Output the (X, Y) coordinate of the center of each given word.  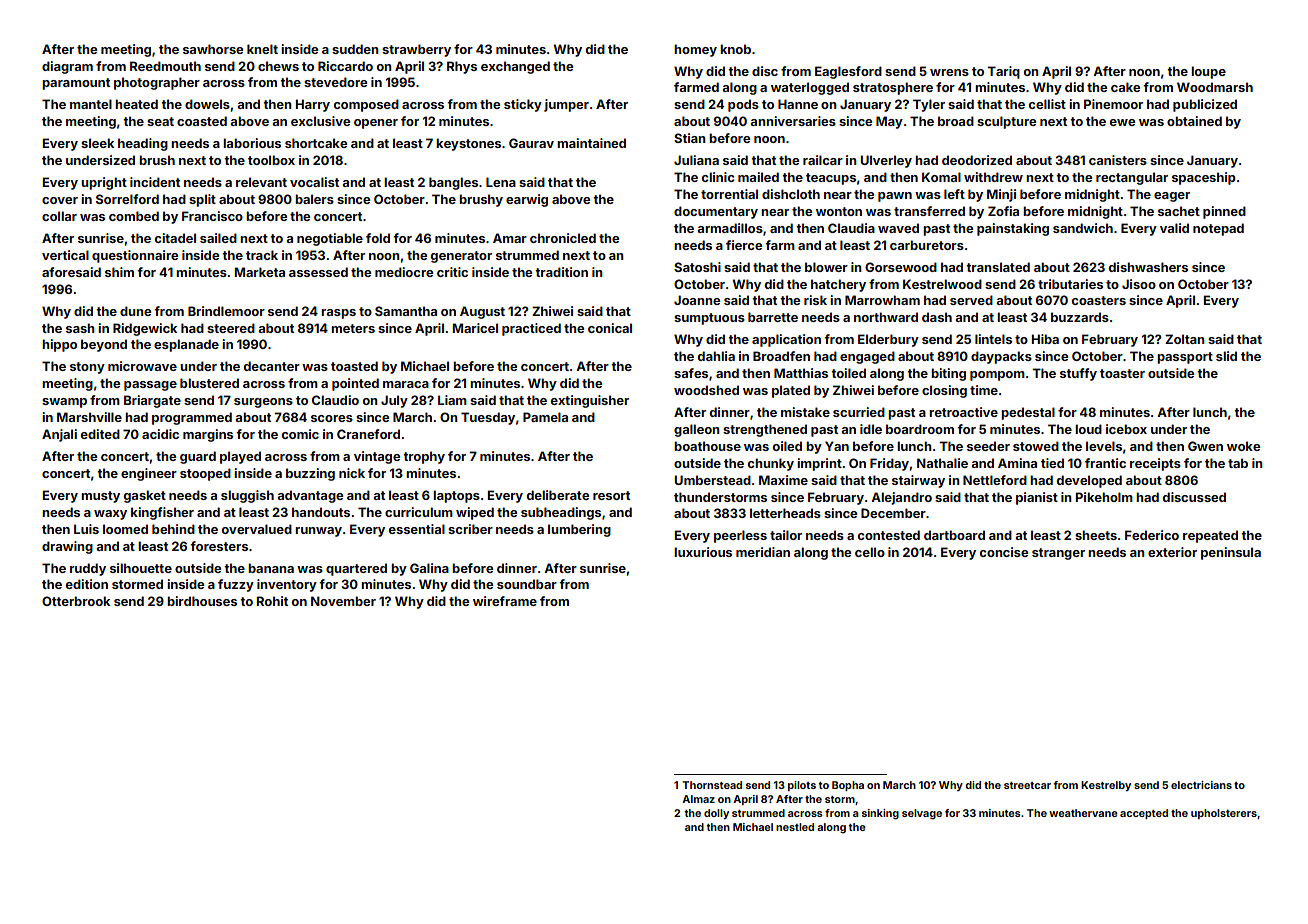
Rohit (272, 601)
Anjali (59, 435)
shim (119, 272)
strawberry (416, 50)
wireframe (505, 601)
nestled (795, 827)
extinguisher (590, 401)
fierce (744, 245)
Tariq (1003, 72)
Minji (1001, 195)
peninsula (1231, 553)
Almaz (698, 799)
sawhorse (213, 49)
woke (1243, 446)
